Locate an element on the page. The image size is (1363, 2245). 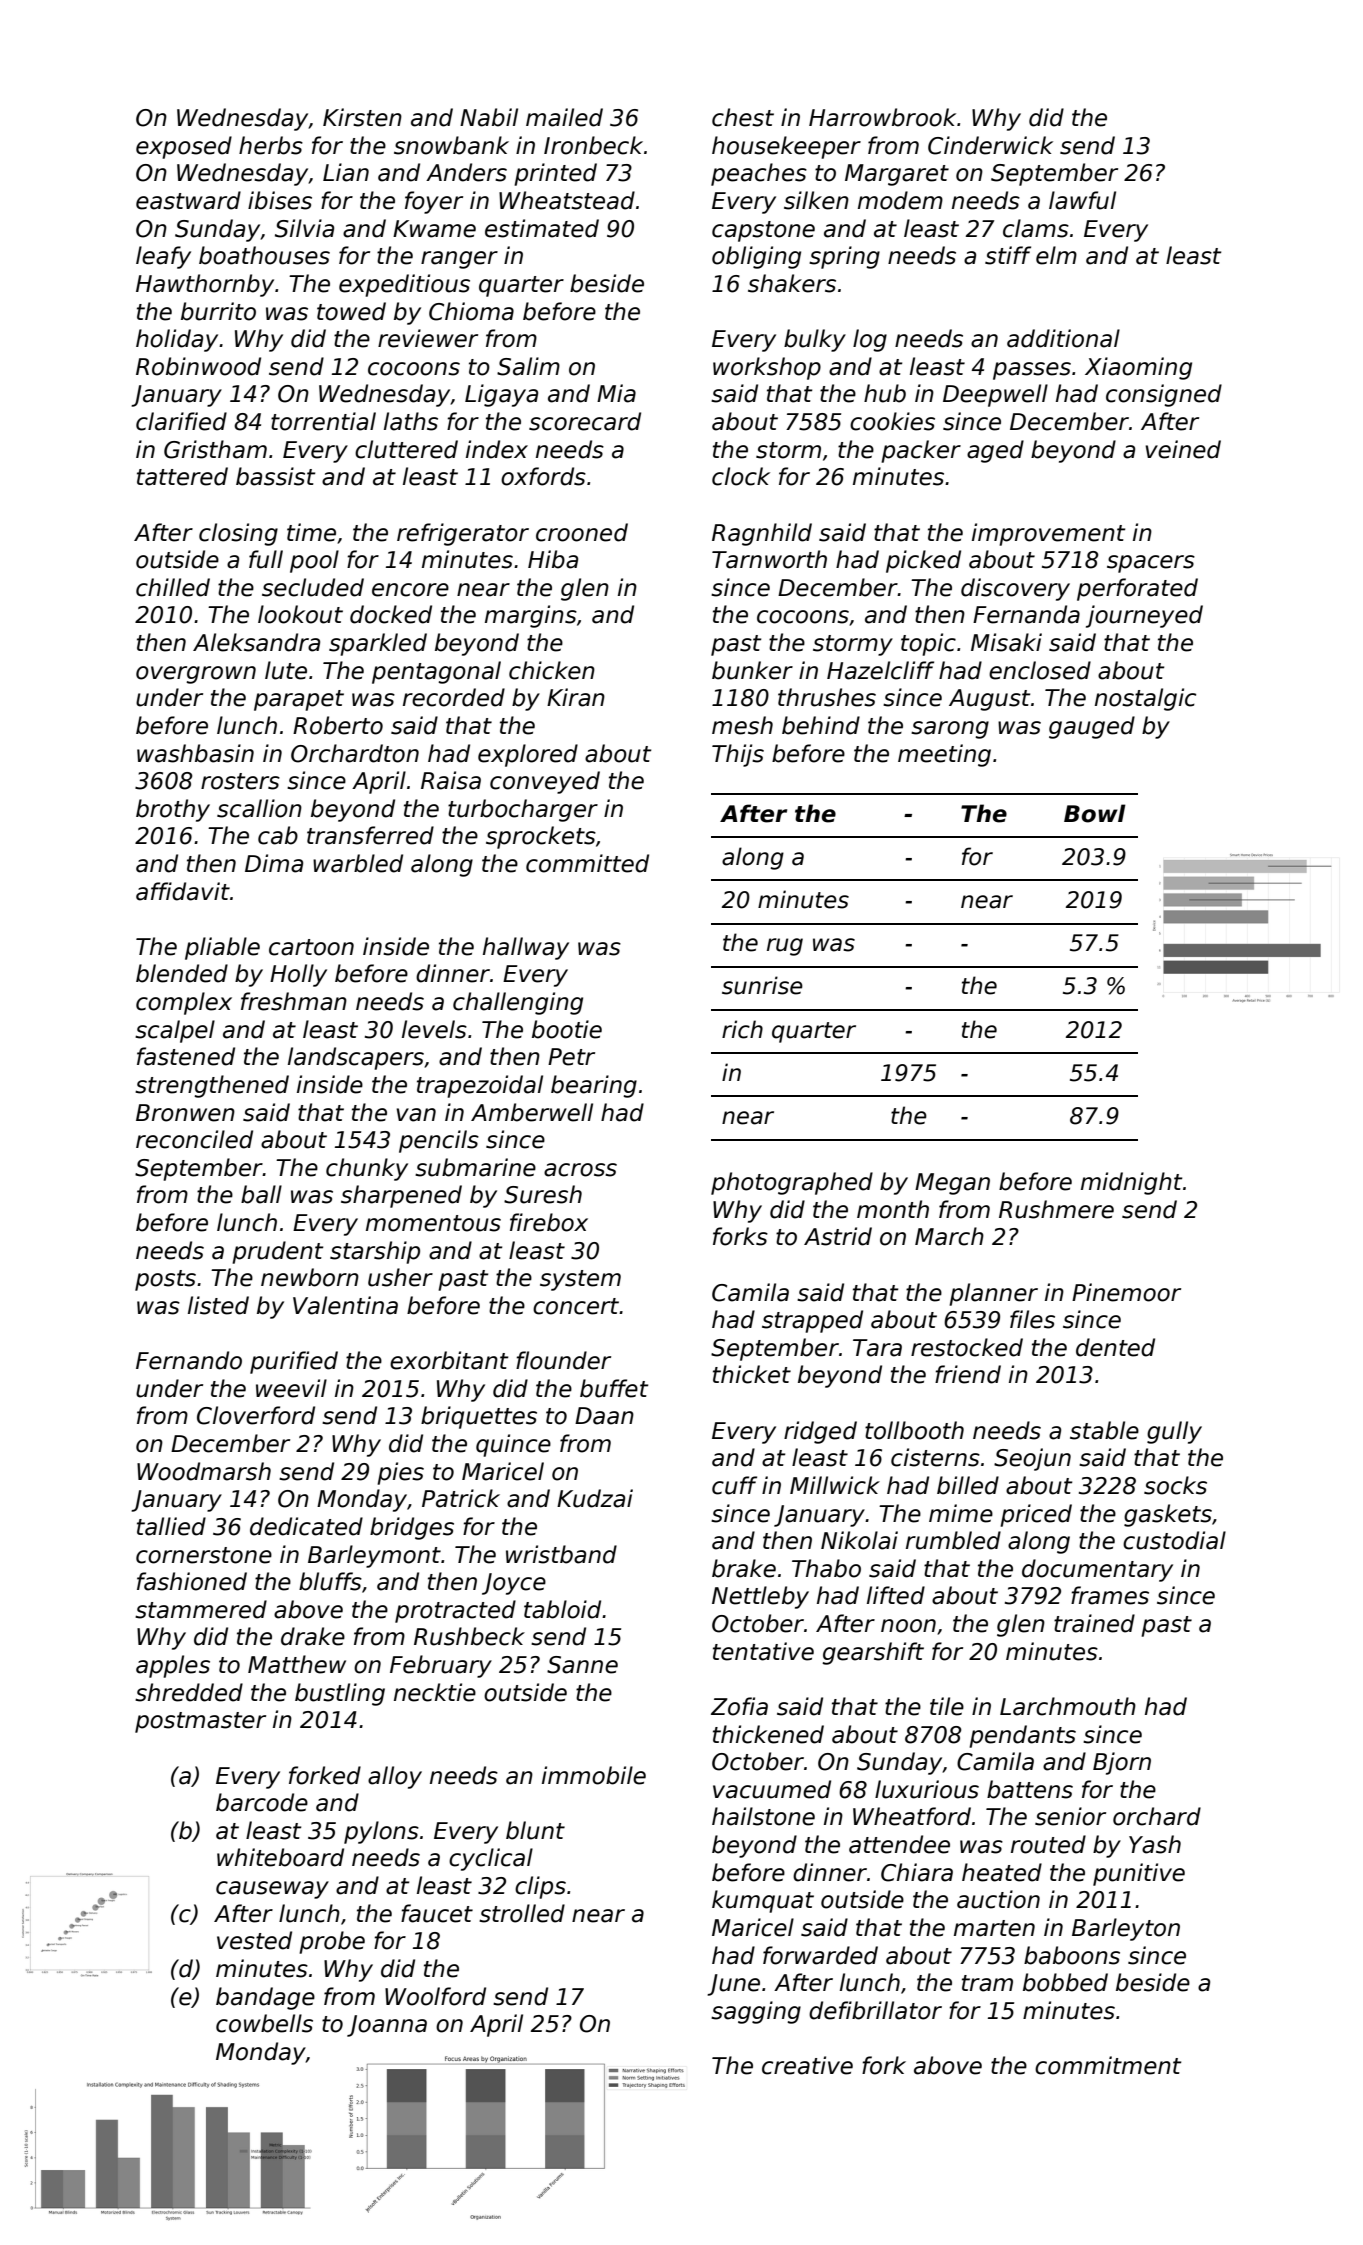
Tarnworth is located at coordinates (769, 559).
